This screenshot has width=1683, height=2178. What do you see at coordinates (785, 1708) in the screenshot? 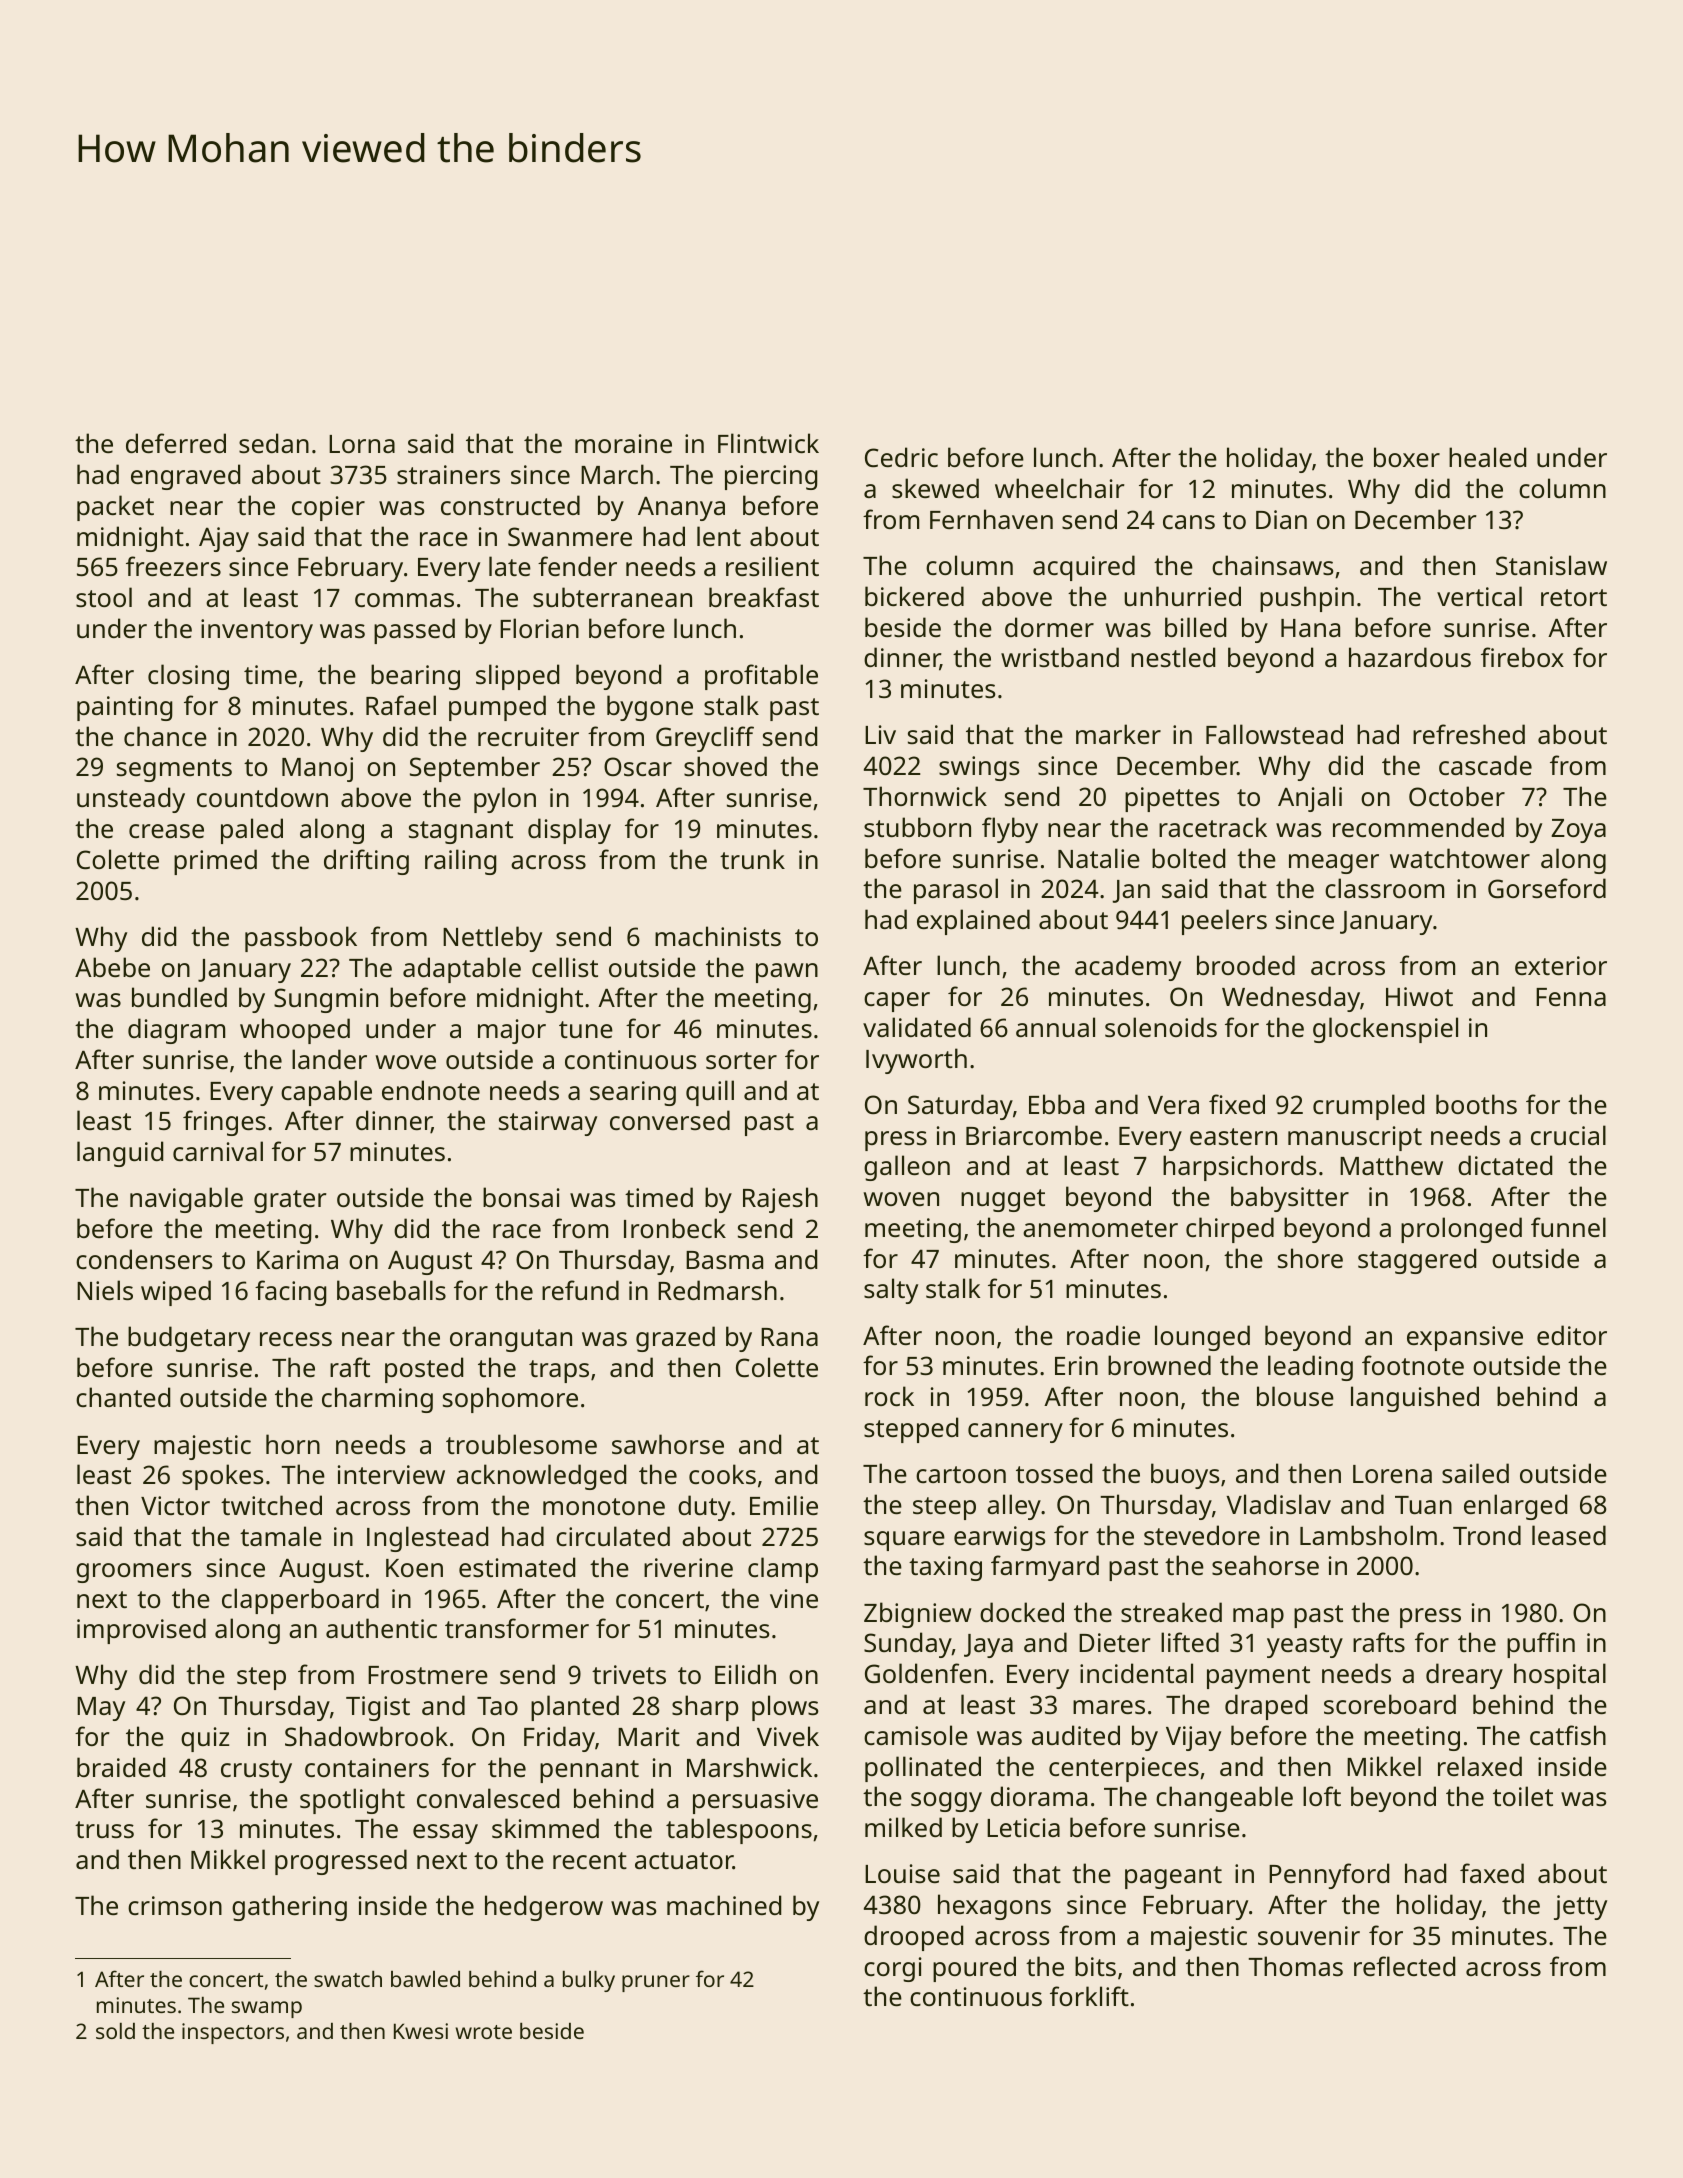
I see `plows` at bounding box center [785, 1708].
